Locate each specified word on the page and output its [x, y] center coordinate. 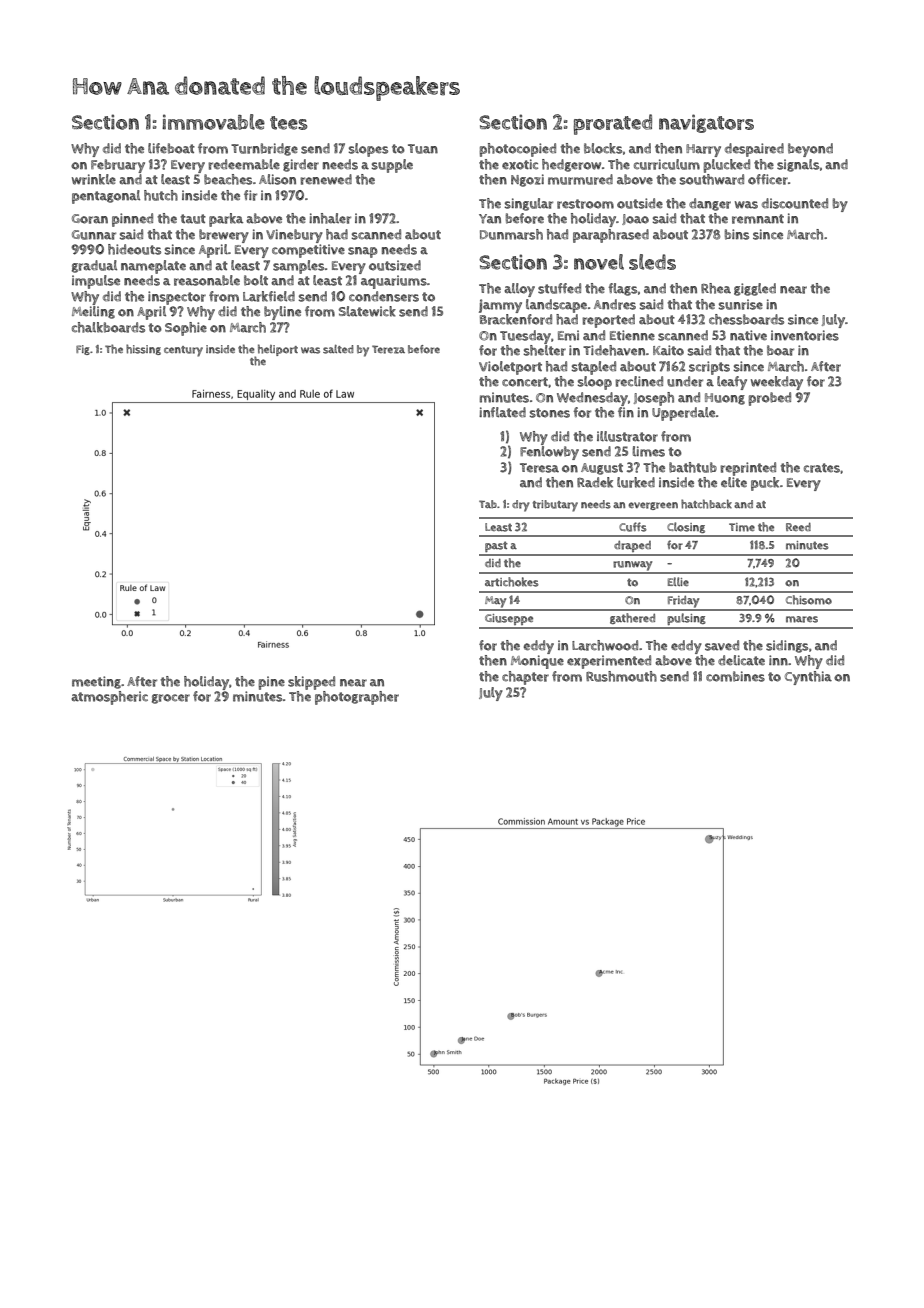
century [183, 351]
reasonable [207, 280]
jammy [500, 306]
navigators [706, 123]
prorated [613, 124]
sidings [787, 646]
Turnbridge [264, 149]
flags [623, 289]
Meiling [93, 312]
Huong [725, 399]
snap [363, 252]
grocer [171, 699]
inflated [502, 412]
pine [271, 683]
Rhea [716, 288]
